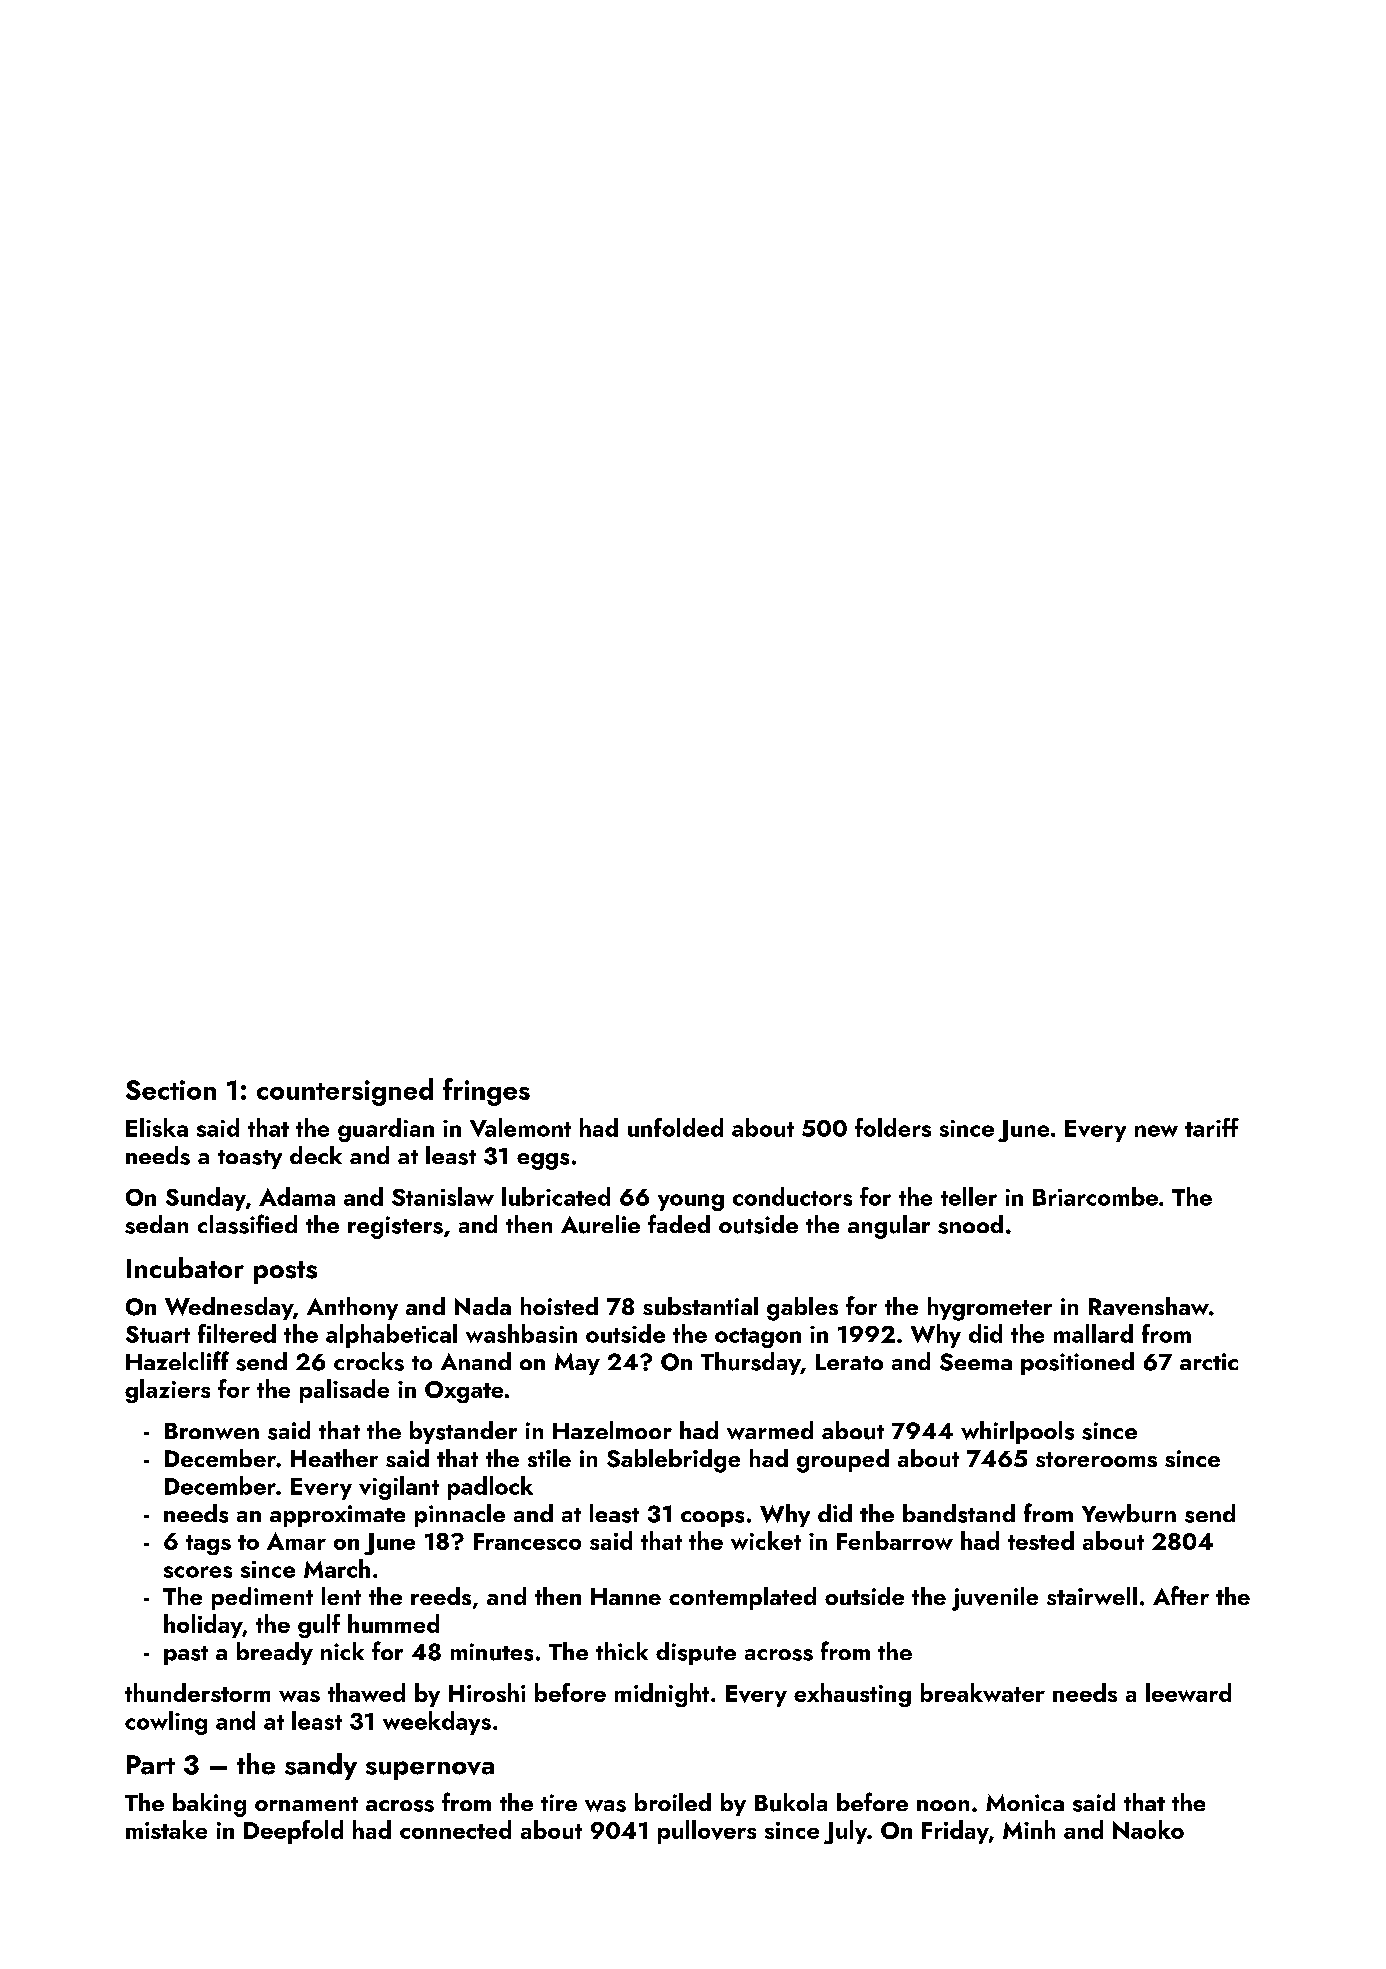 The height and width of the document is (1969, 1386). Describe the element at coordinates (166, 1723) in the document. I see `cowling` at that location.
